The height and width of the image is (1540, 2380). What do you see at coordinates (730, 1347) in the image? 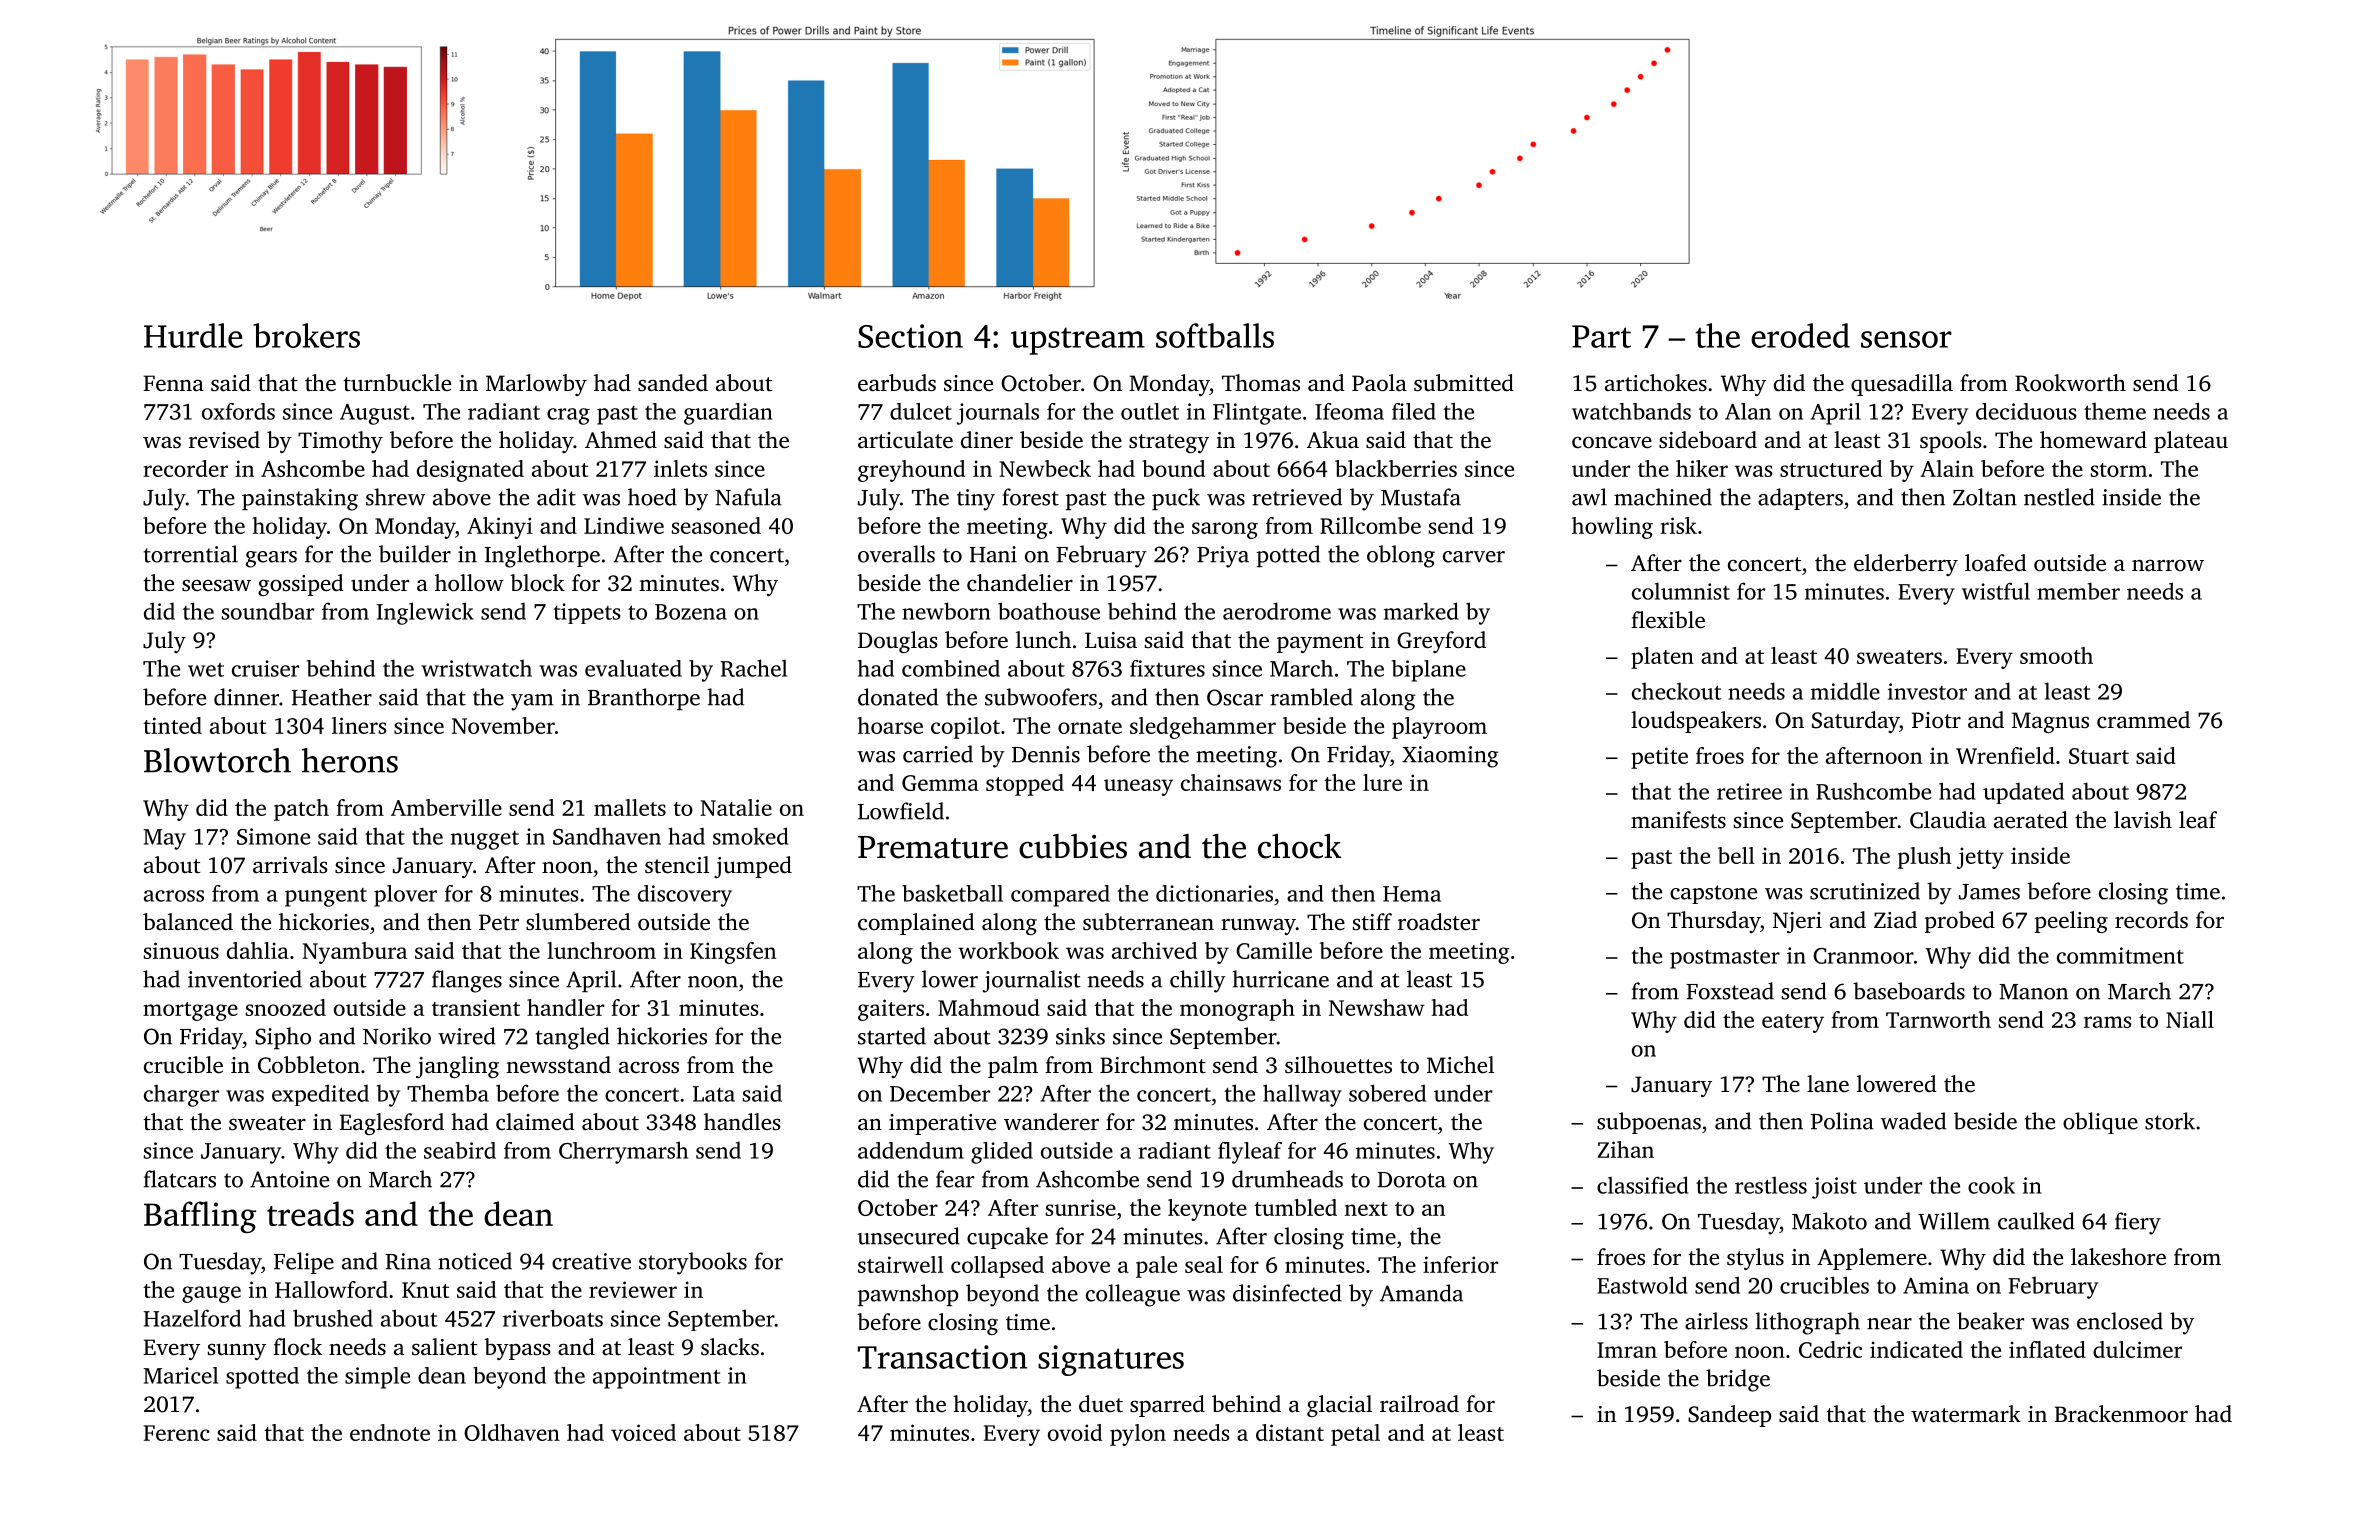
I see `slacks` at bounding box center [730, 1347].
